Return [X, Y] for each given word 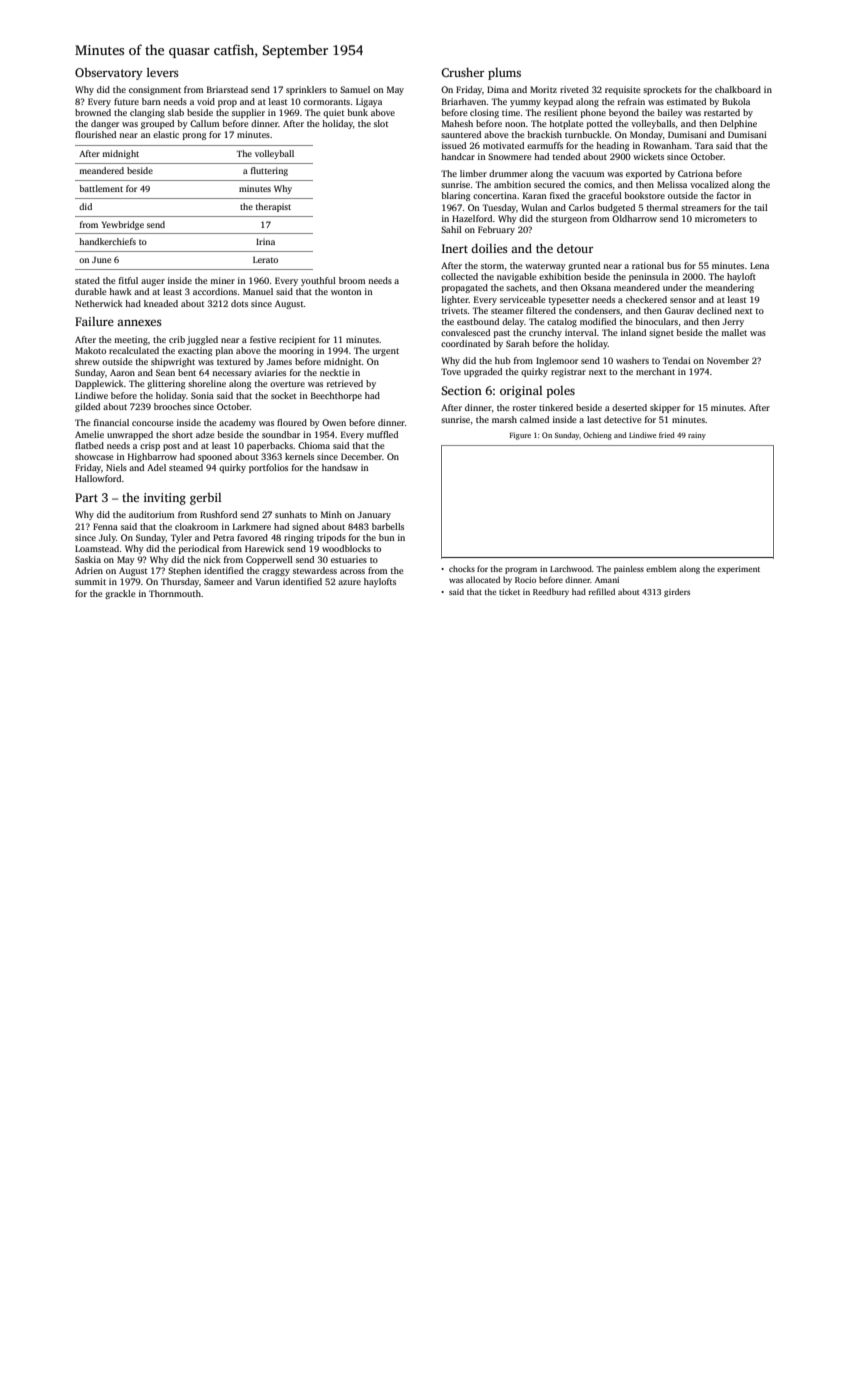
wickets [648, 156]
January [374, 515]
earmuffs [545, 145]
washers [632, 360]
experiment [738, 570]
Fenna [105, 526]
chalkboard [738, 89]
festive [263, 339]
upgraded [483, 372]
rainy [697, 436]
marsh [504, 419]
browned [93, 112]
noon [515, 124]
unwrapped [130, 435]
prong [194, 136]
